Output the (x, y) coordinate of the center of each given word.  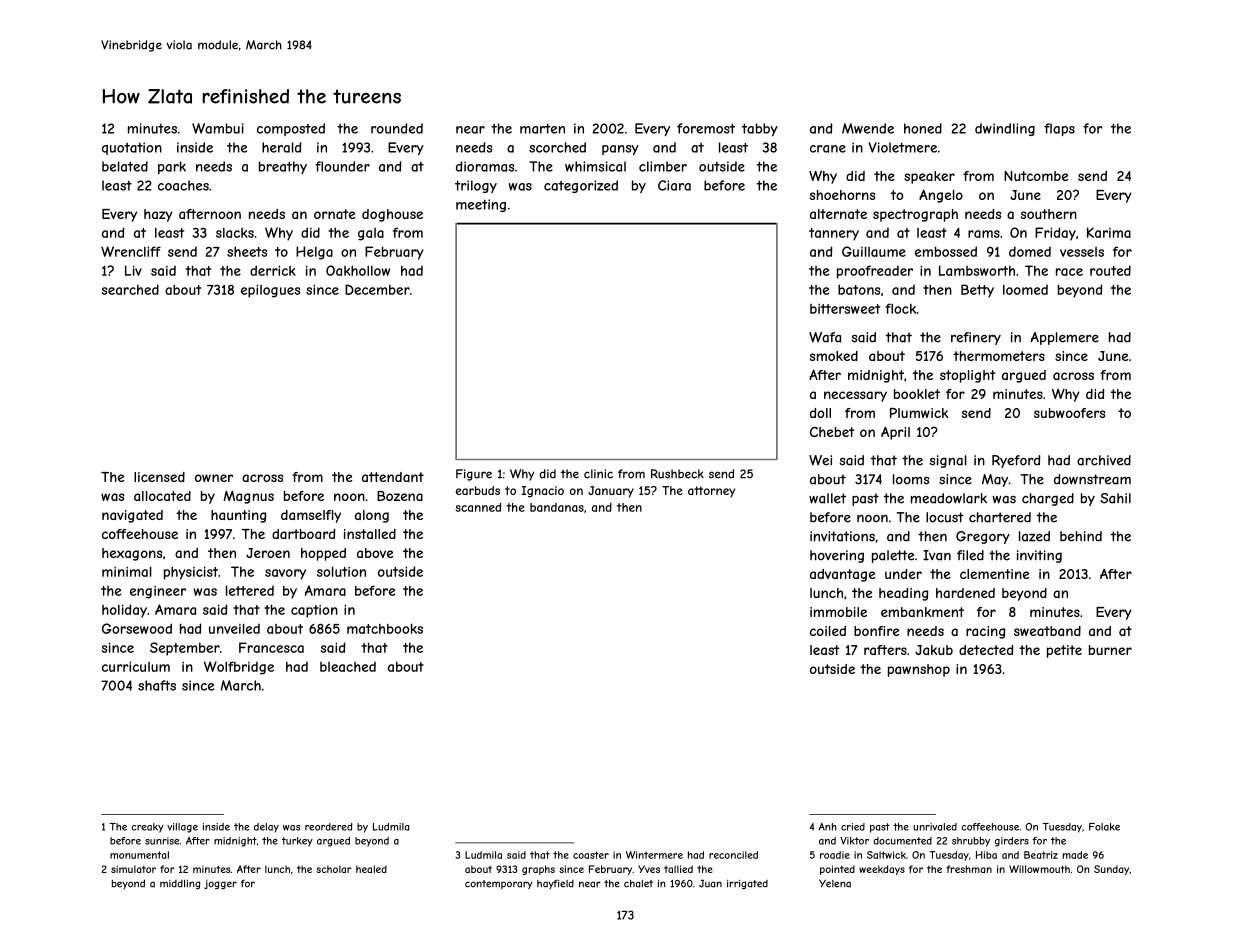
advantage (842, 575)
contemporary (499, 884)
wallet (827, 498)
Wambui (218, 128)
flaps (1059, 129)
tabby (760, 129)
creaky (147, 828)
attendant (393, 477)
